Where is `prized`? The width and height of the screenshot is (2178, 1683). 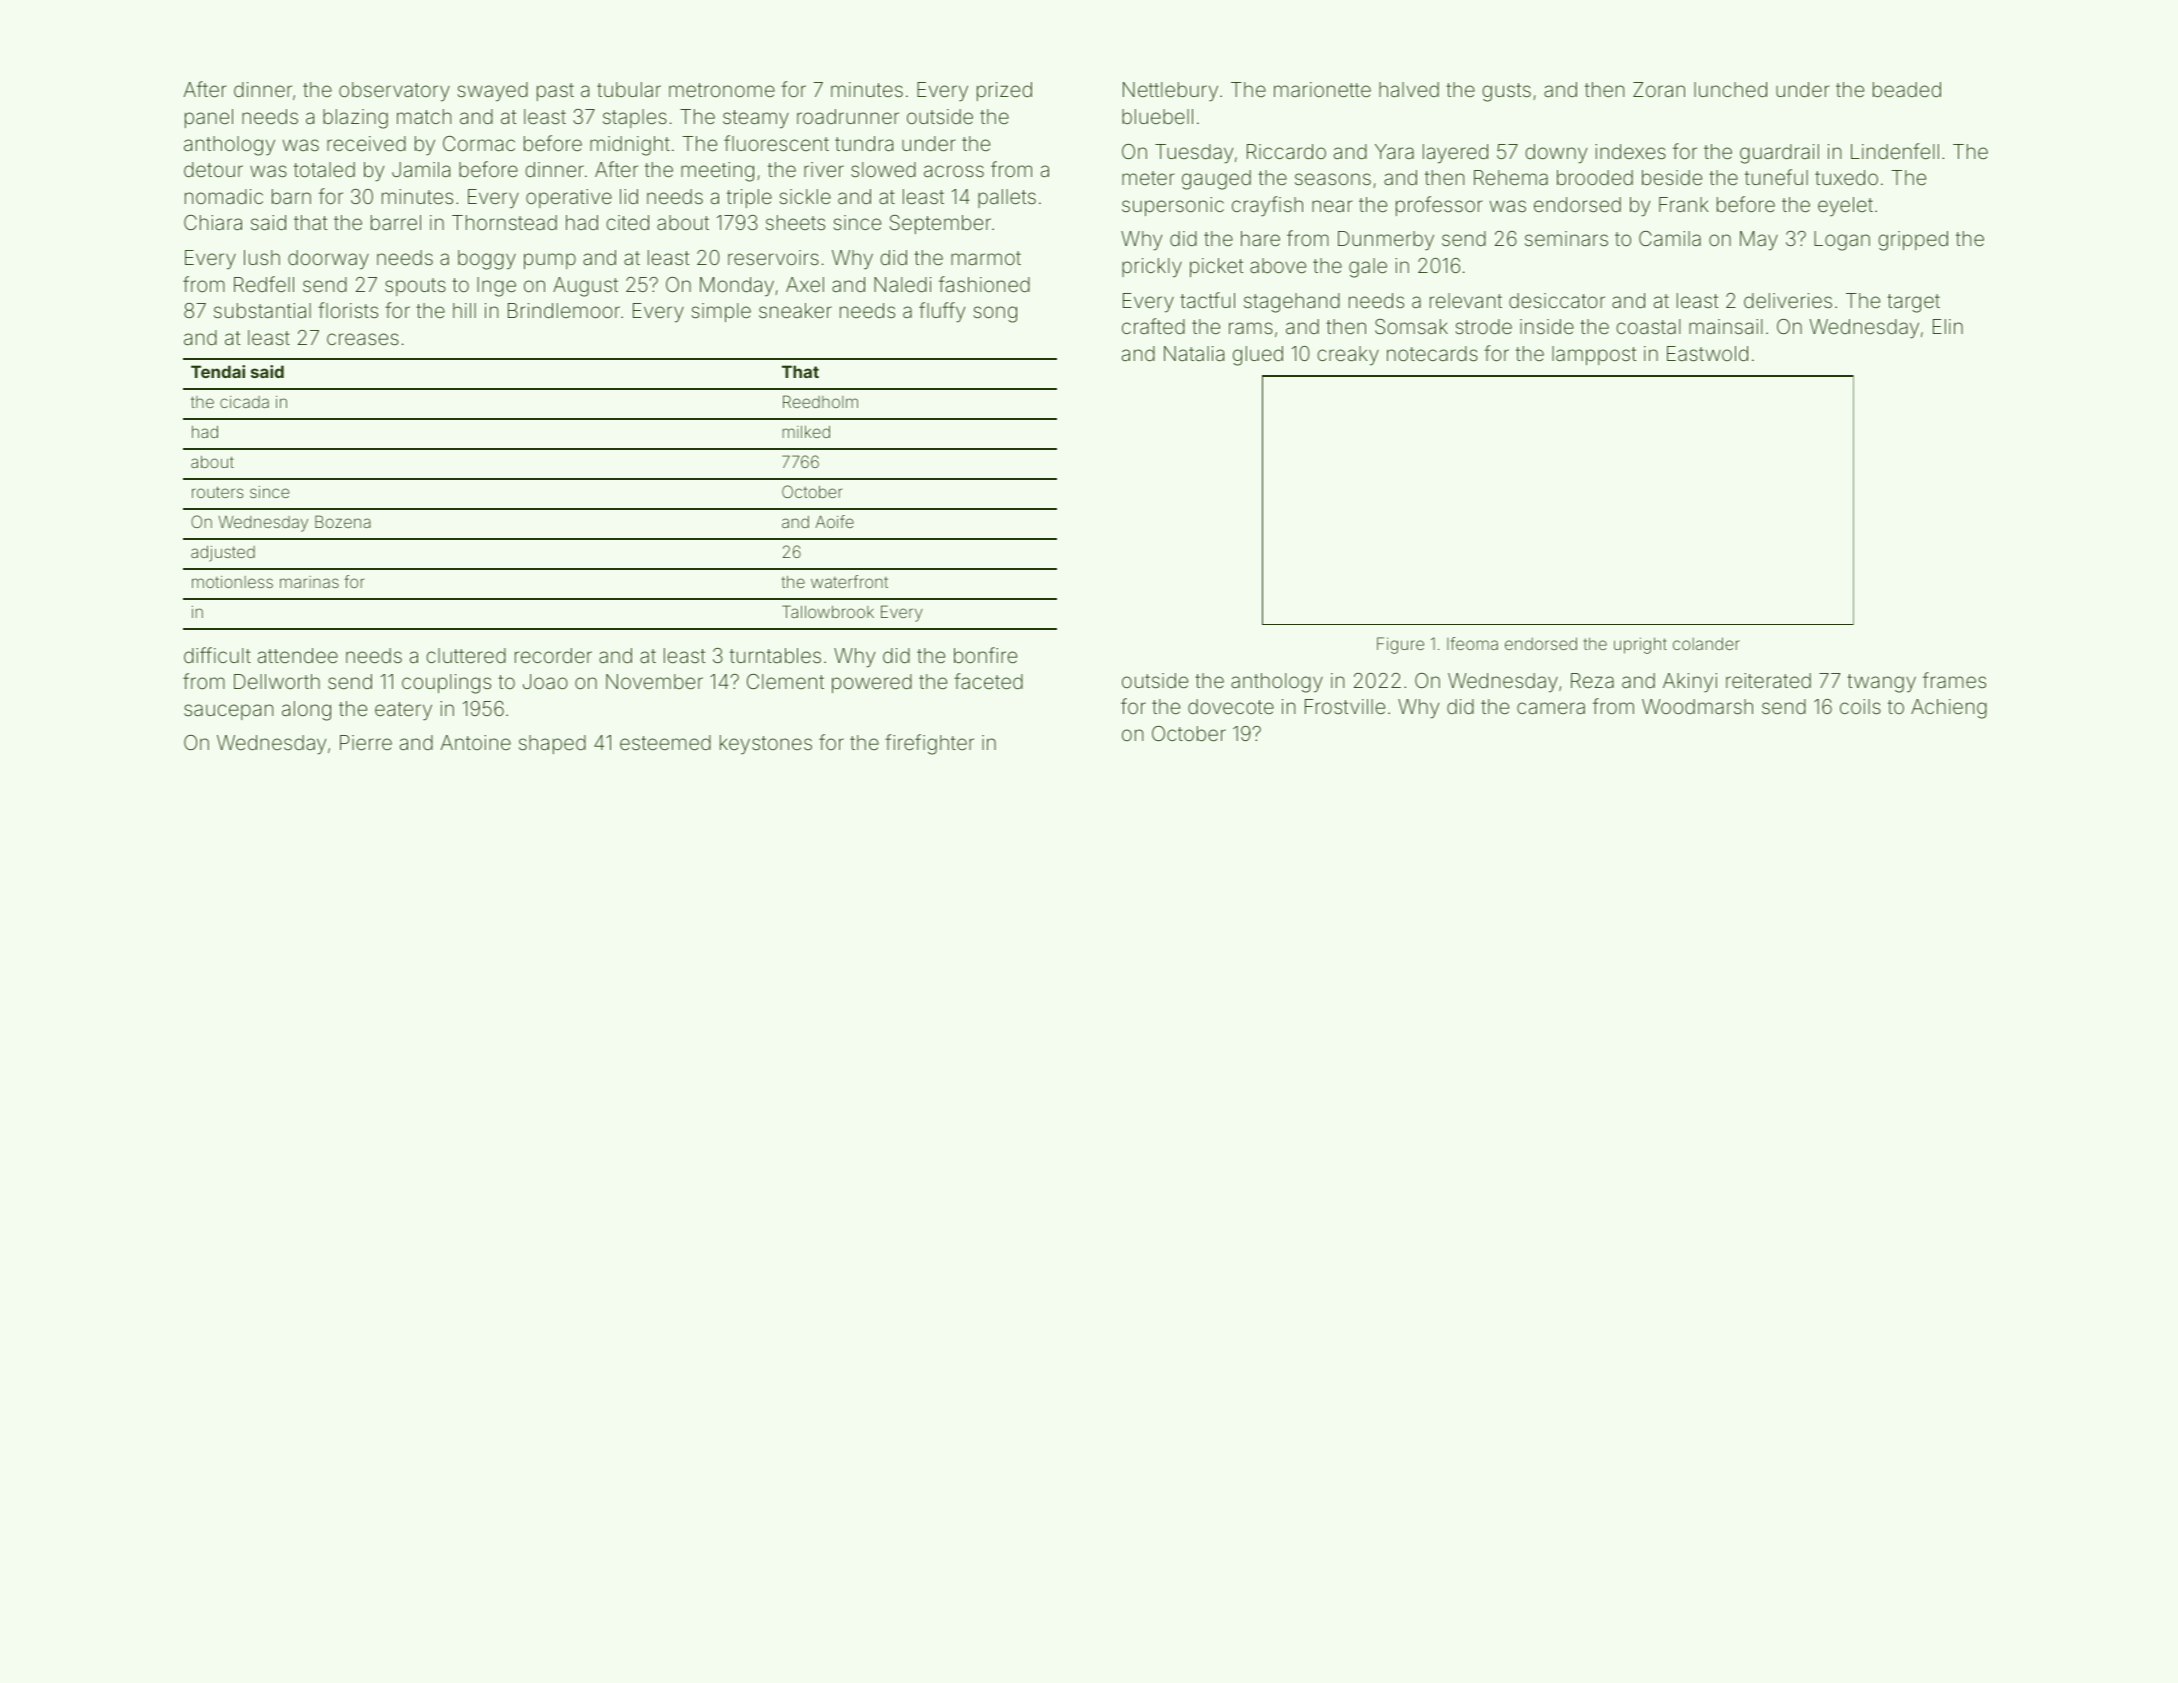 prized is located at coordinates (1004, 91).
